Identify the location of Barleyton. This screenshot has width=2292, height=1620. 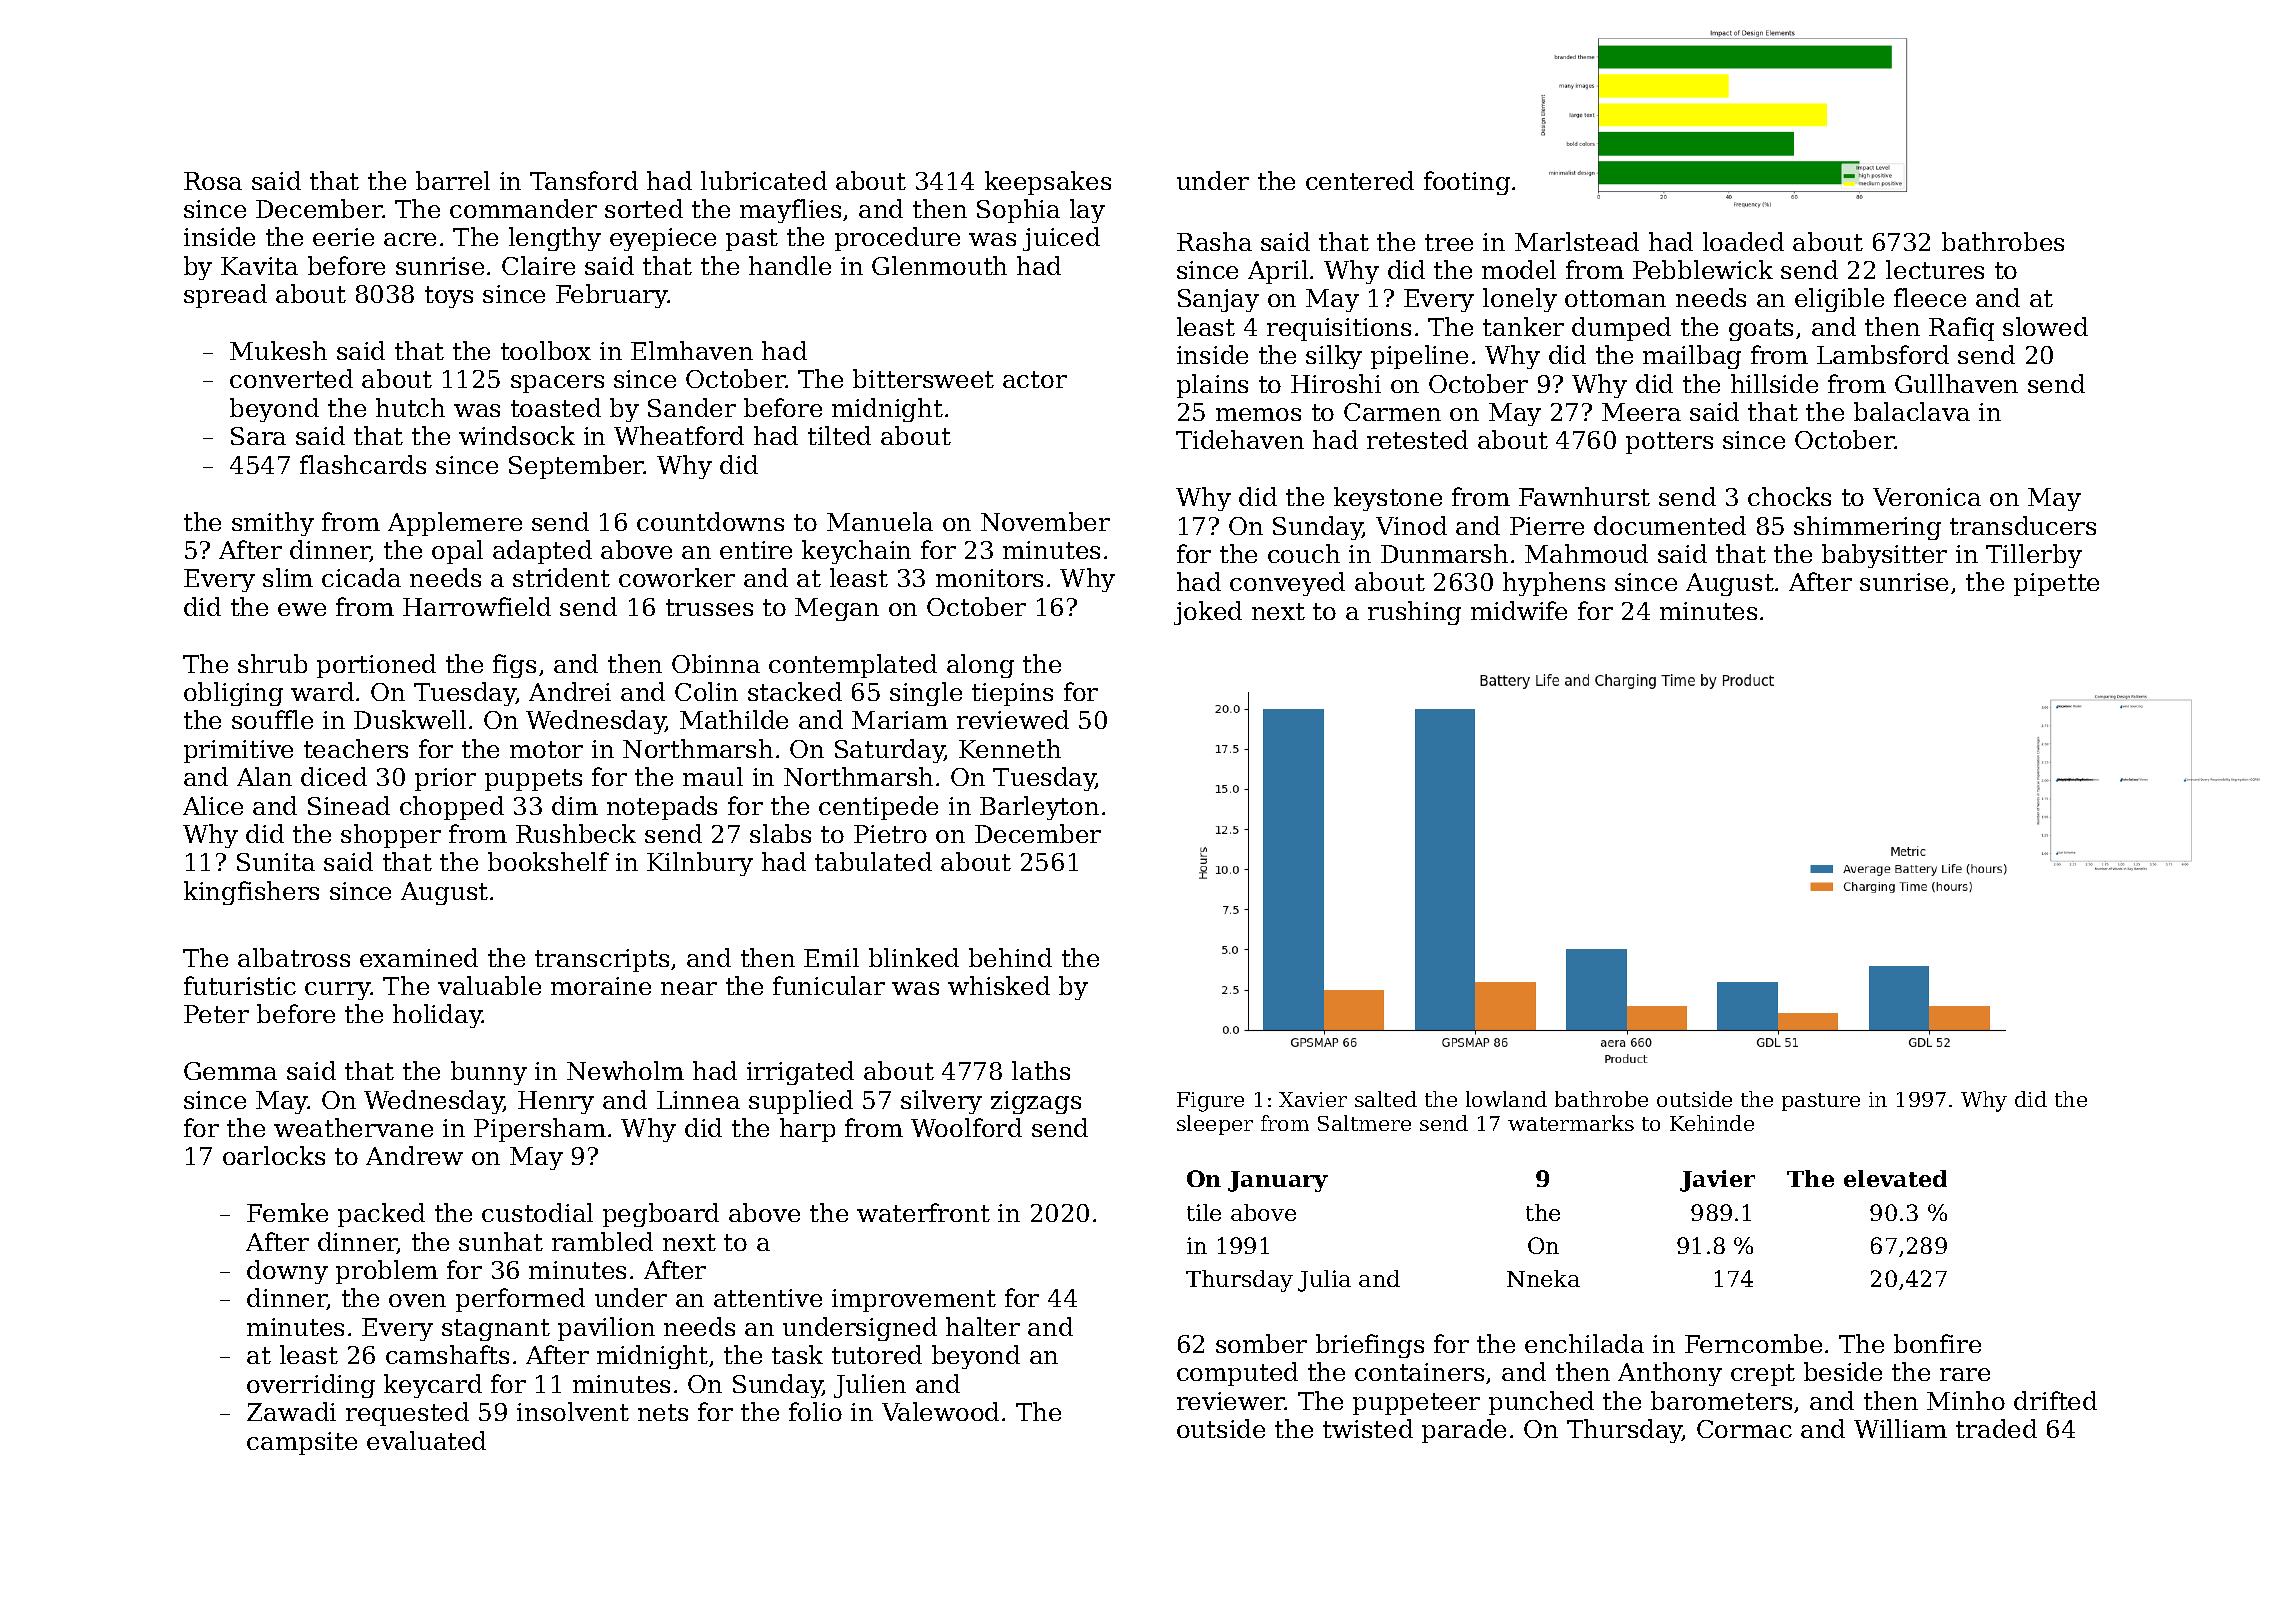
(1039, 808).
